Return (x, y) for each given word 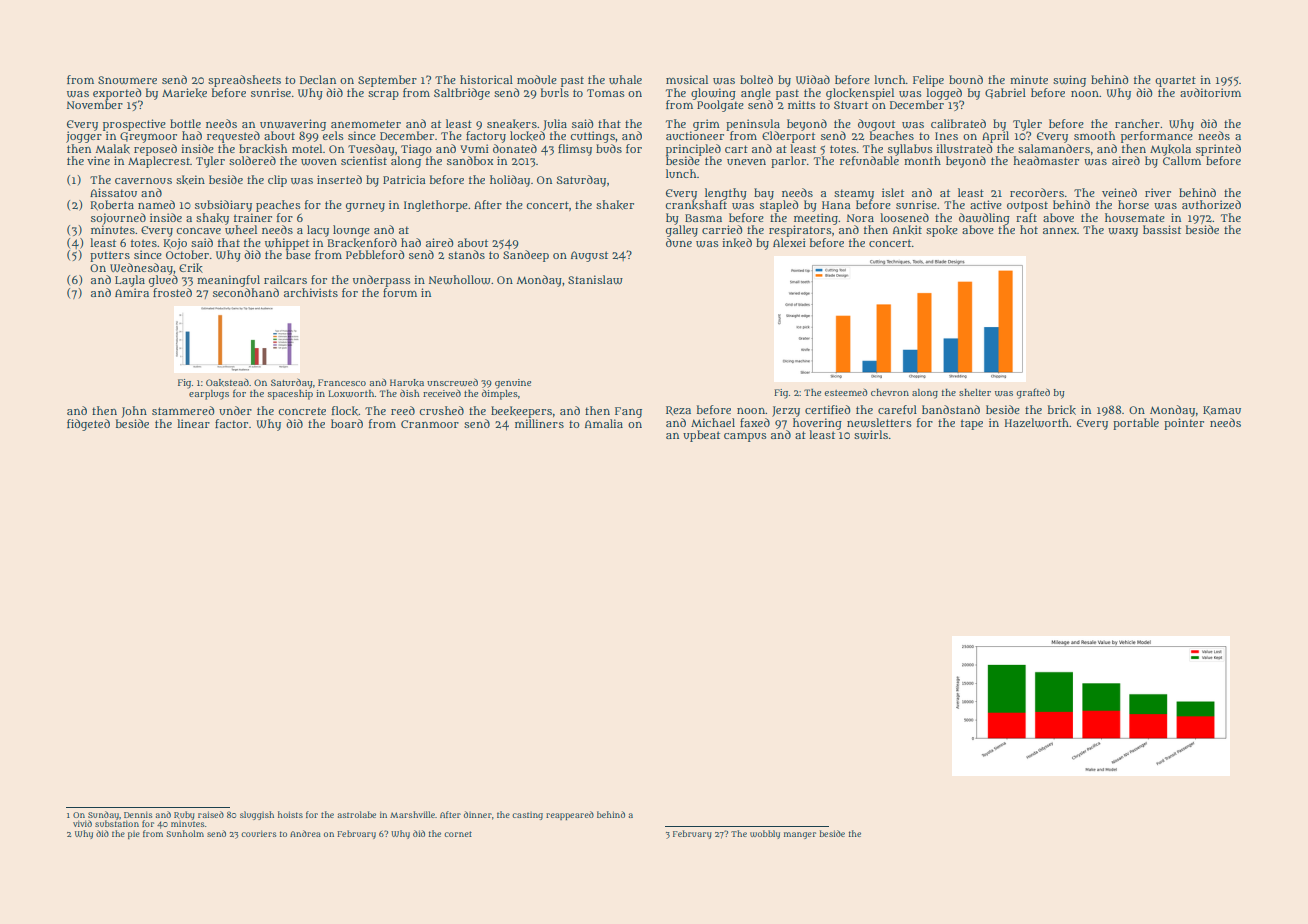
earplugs (209, 395)
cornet (458, 834)
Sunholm (185, 833)
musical (687, 79)
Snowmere (127, 80)
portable (1136, 424)
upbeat (701, 436)
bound (966, 79)
